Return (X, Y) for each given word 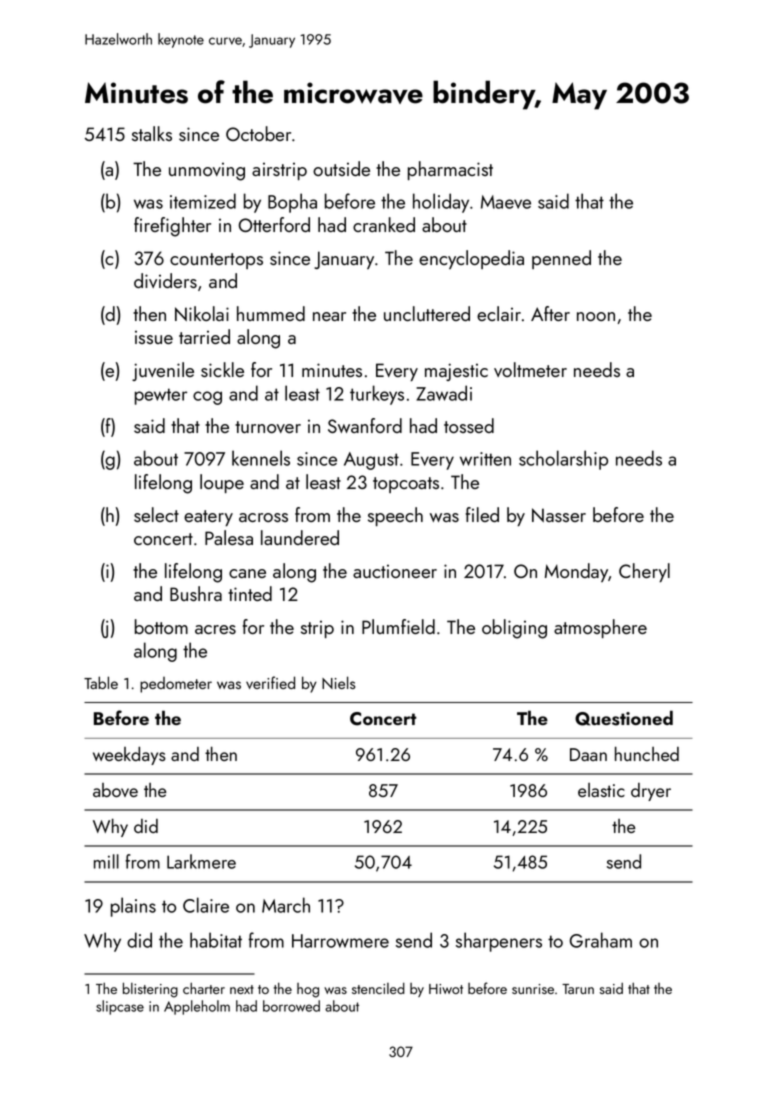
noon (596, 316)
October (258, 133)
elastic (601, 790)
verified (270, 682)
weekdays (129, 755)
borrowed (291, 1006)
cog (207, 398)
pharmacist (450, 170)
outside (341, 168)
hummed (271, 313)
